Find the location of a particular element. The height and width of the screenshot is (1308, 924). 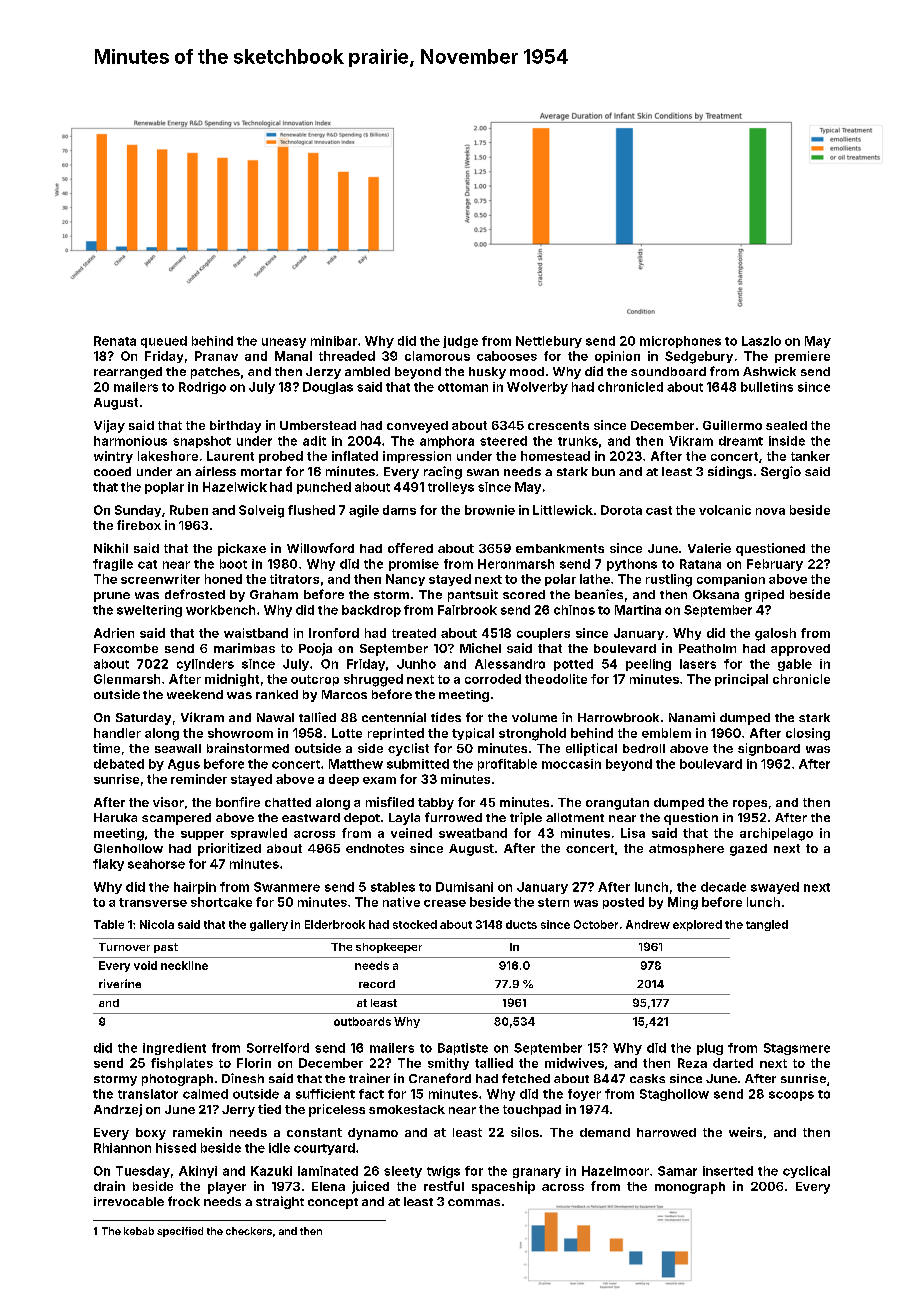

Nawal is located at coordinates (275, 717).
